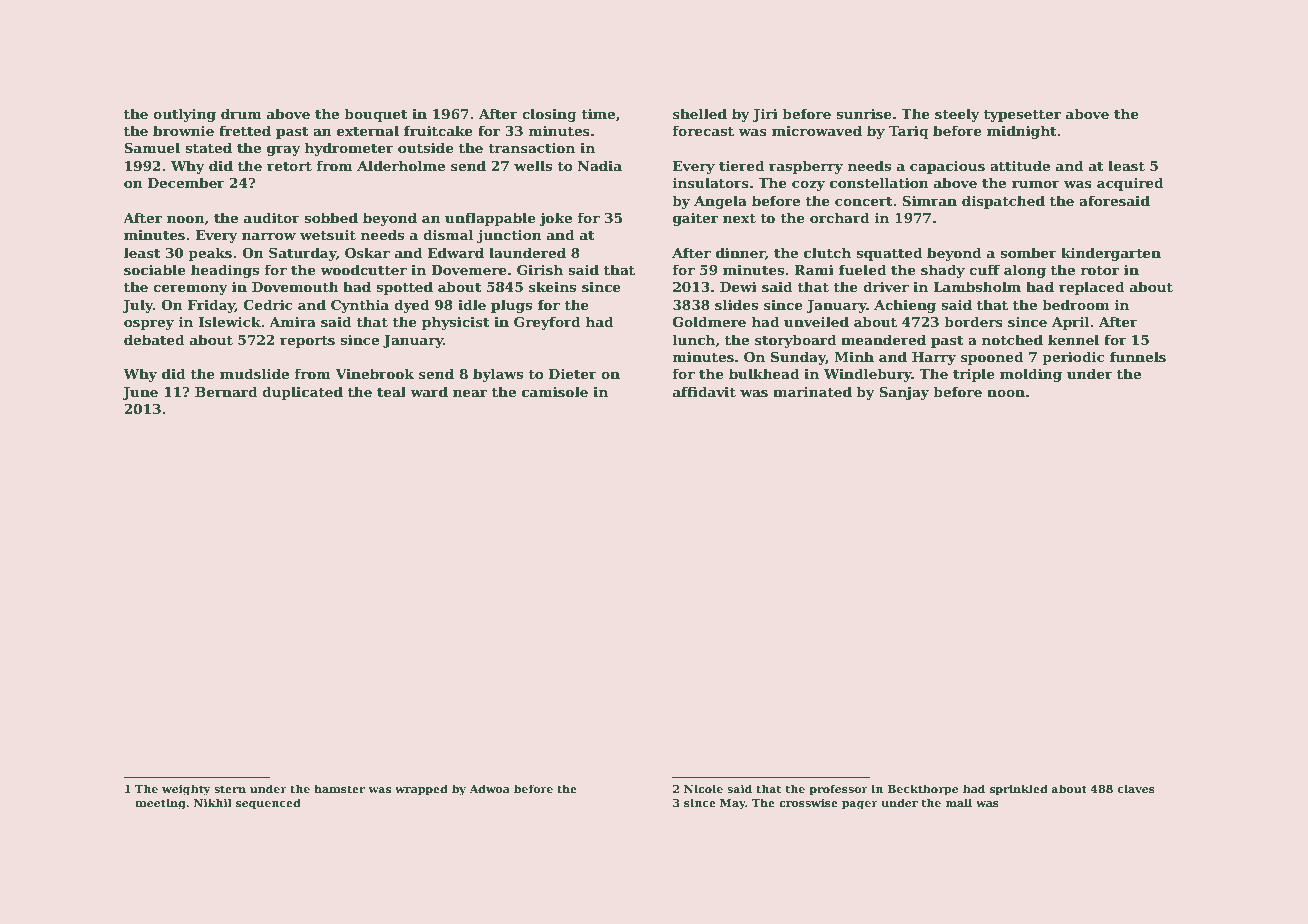 The width and height of the screenshot is (1308, 924). I want to click on clutch, so click(827, 252).
